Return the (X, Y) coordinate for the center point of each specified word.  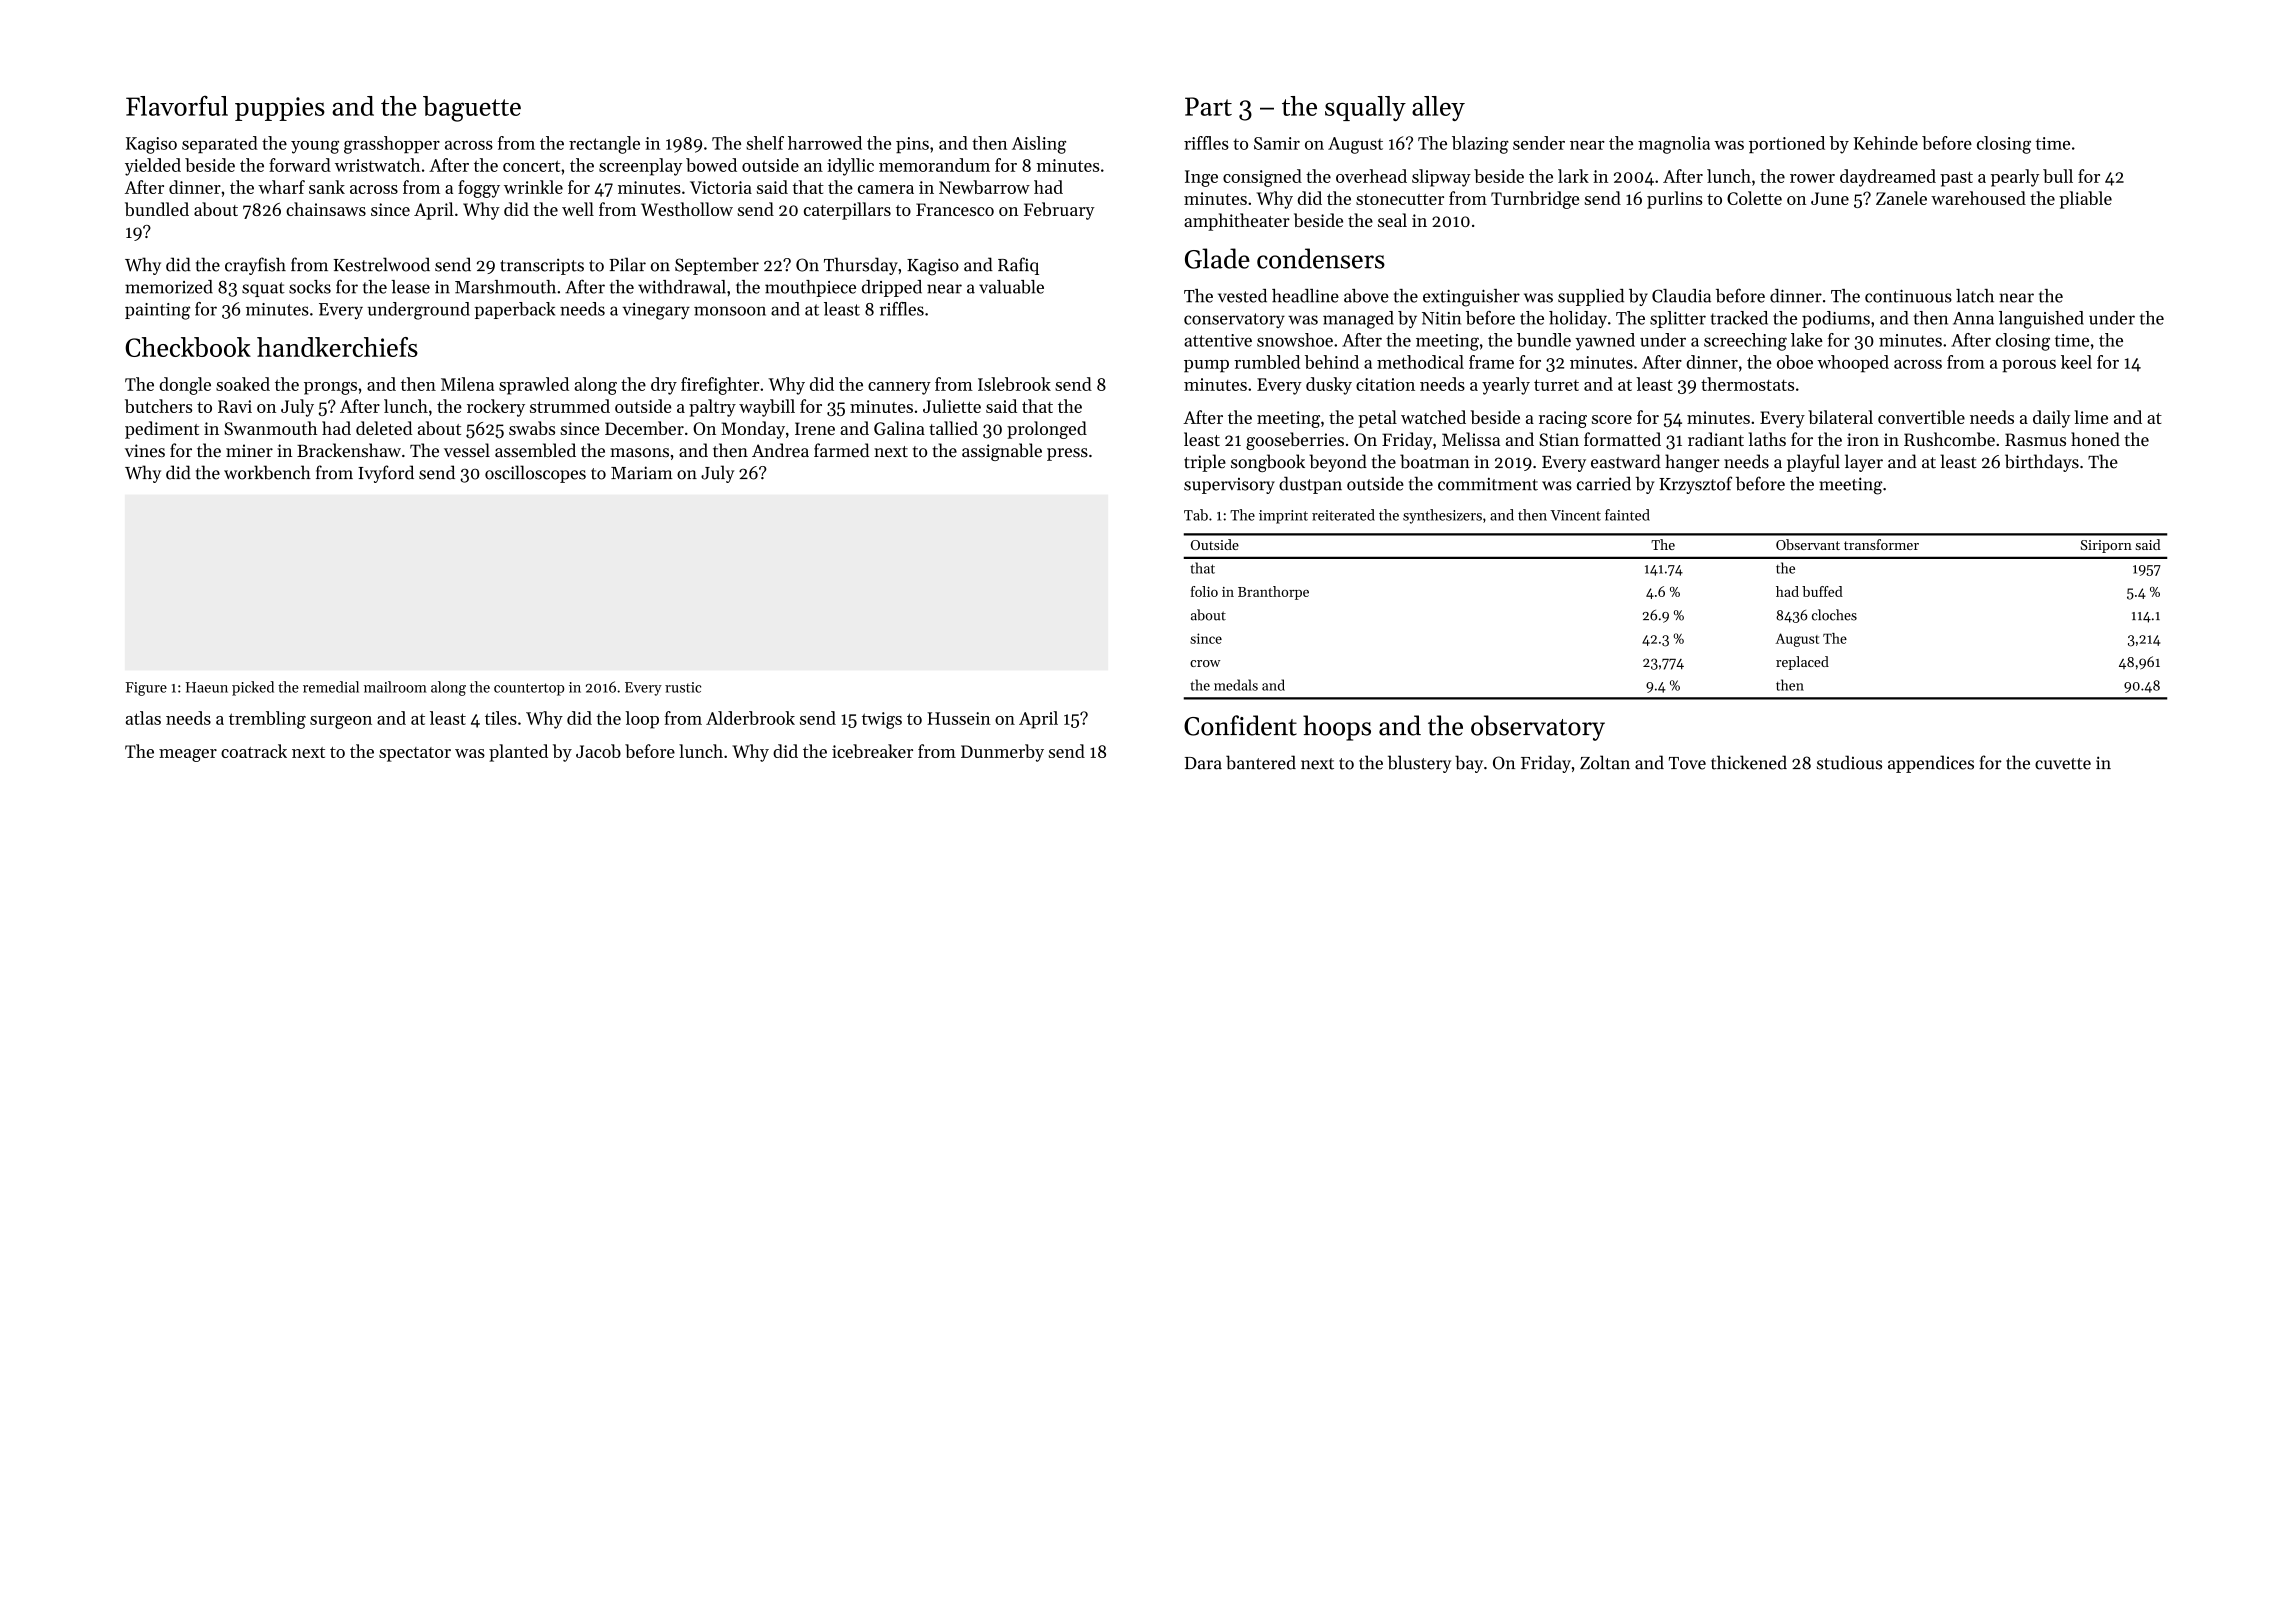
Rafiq (1018, 266)
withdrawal (682, 287)
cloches (1834, 615)
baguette (472, 109)
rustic (683, 687)
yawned (1605, 342)
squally (1365, 108)
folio (1204, 591)
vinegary (656, 311)
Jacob (598, 751)
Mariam (642, 473)
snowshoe (1295, 340)
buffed (1822, 591)
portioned (1787, 144)
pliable (2085, 200)
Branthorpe (1273, 593)
